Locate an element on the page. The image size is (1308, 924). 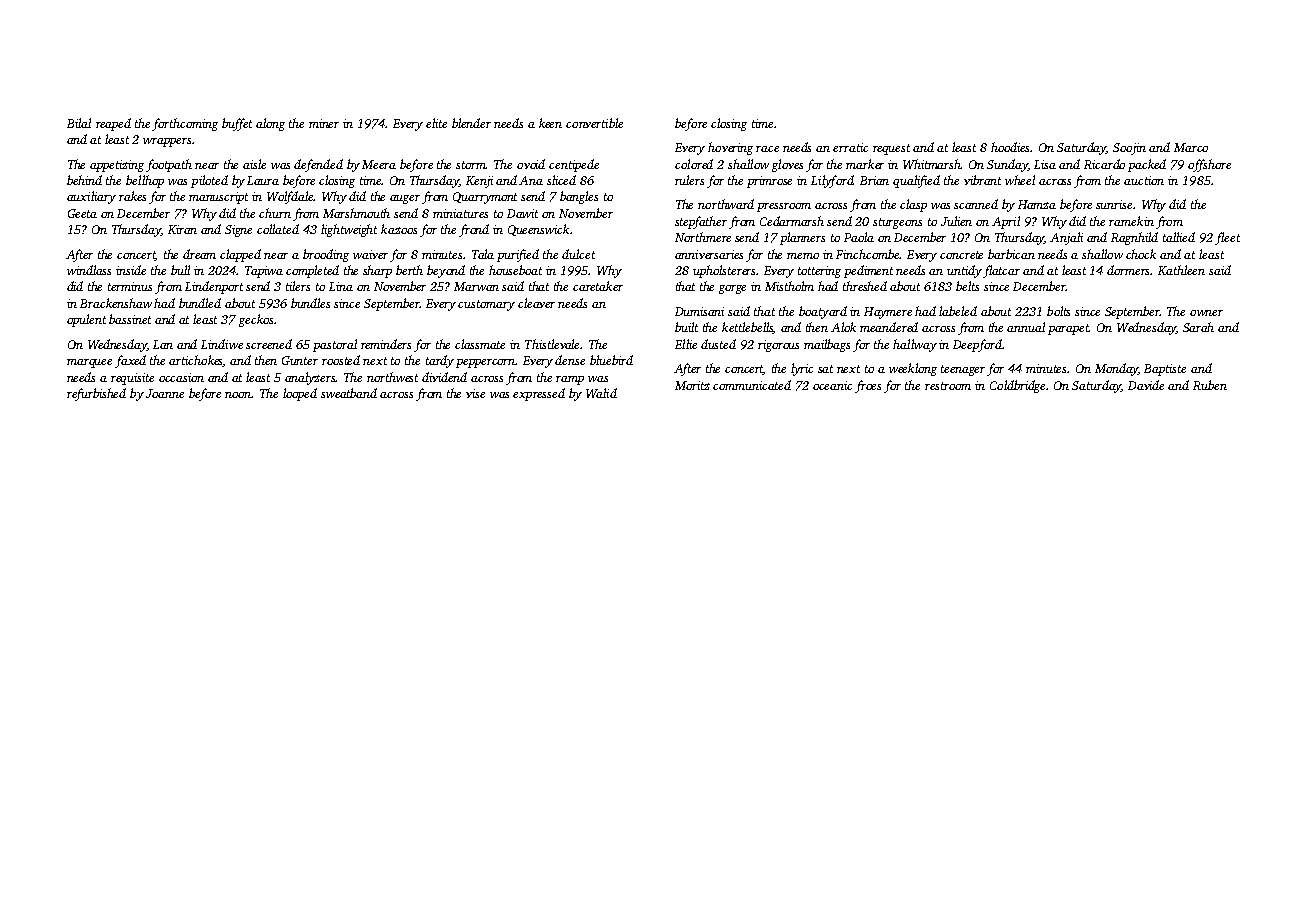
completed is located at coordinates (312, 271).
